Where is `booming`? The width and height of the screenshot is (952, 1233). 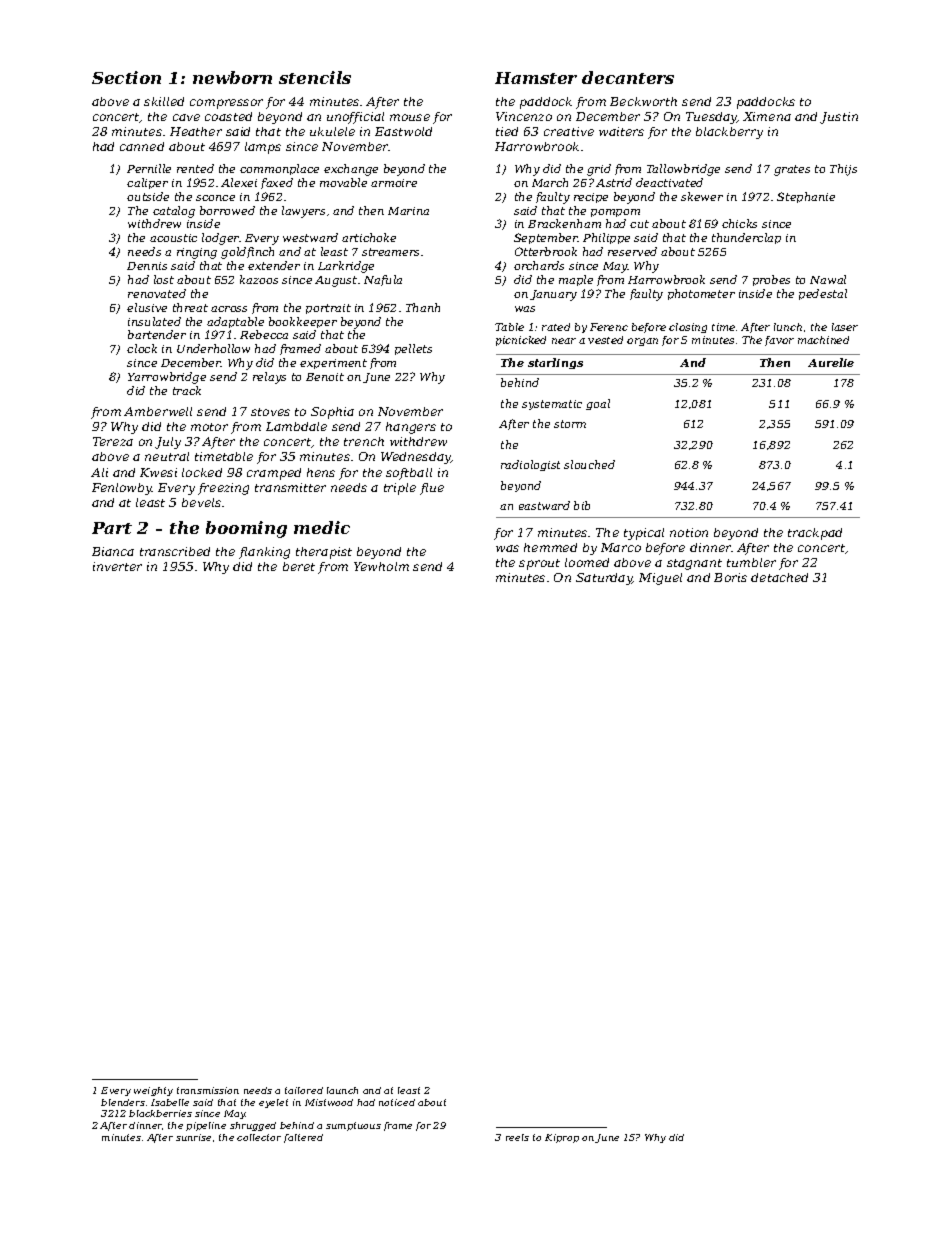 booming is located at coordinates (246, 529).
